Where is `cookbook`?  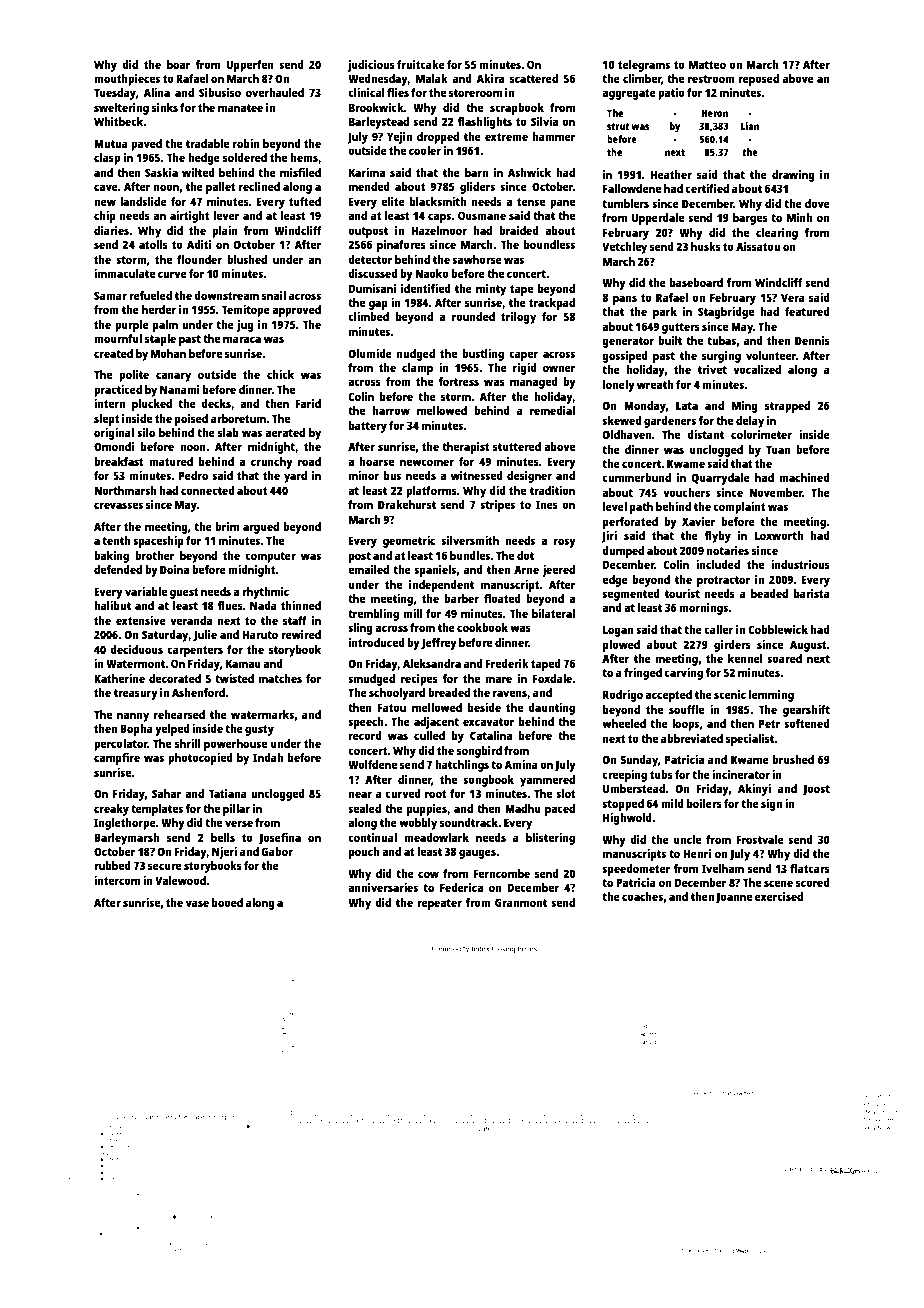 cookbook is located at coordinates (482, 627).
